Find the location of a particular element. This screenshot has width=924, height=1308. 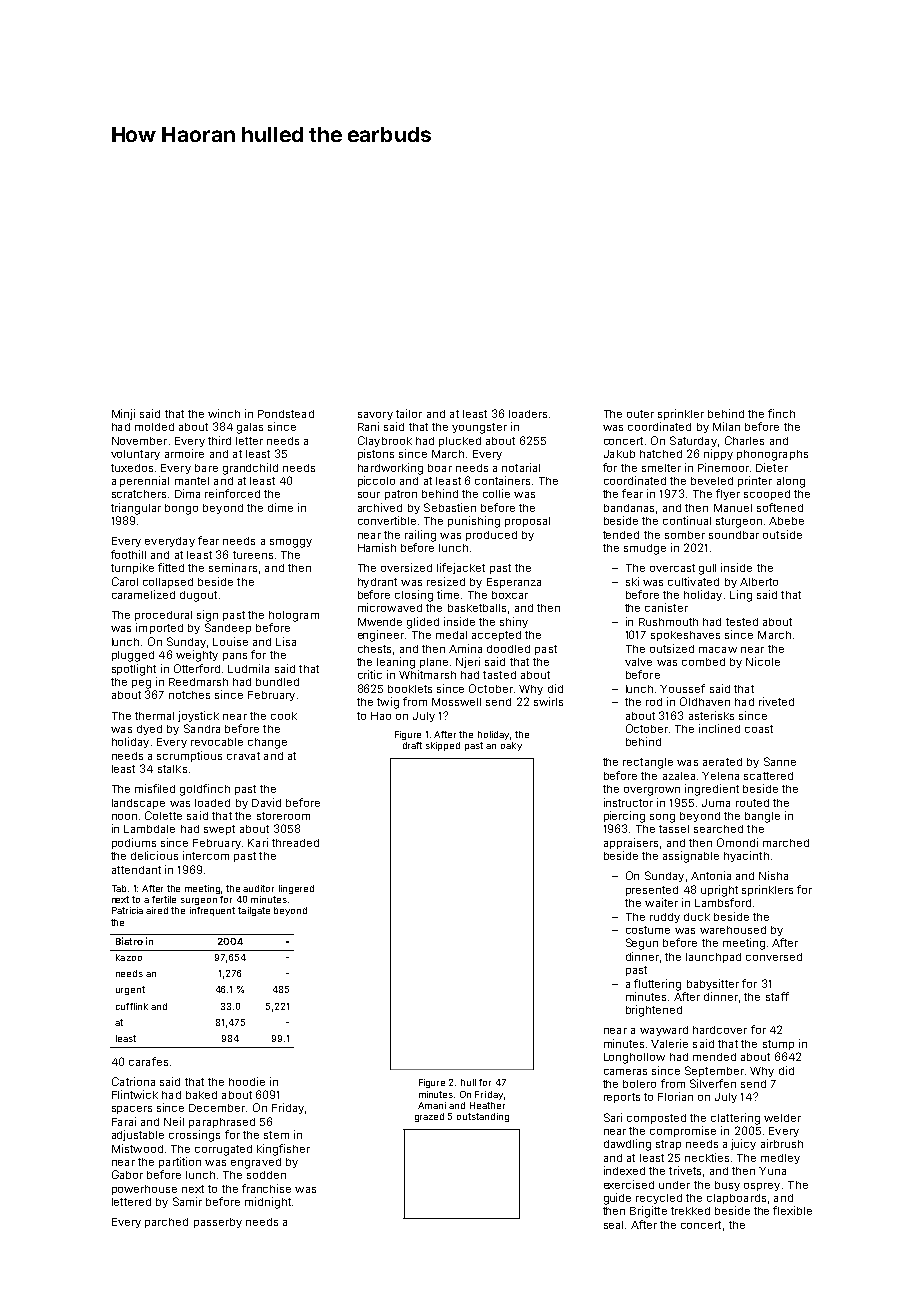

outer is located at coordinates (640, 414).
